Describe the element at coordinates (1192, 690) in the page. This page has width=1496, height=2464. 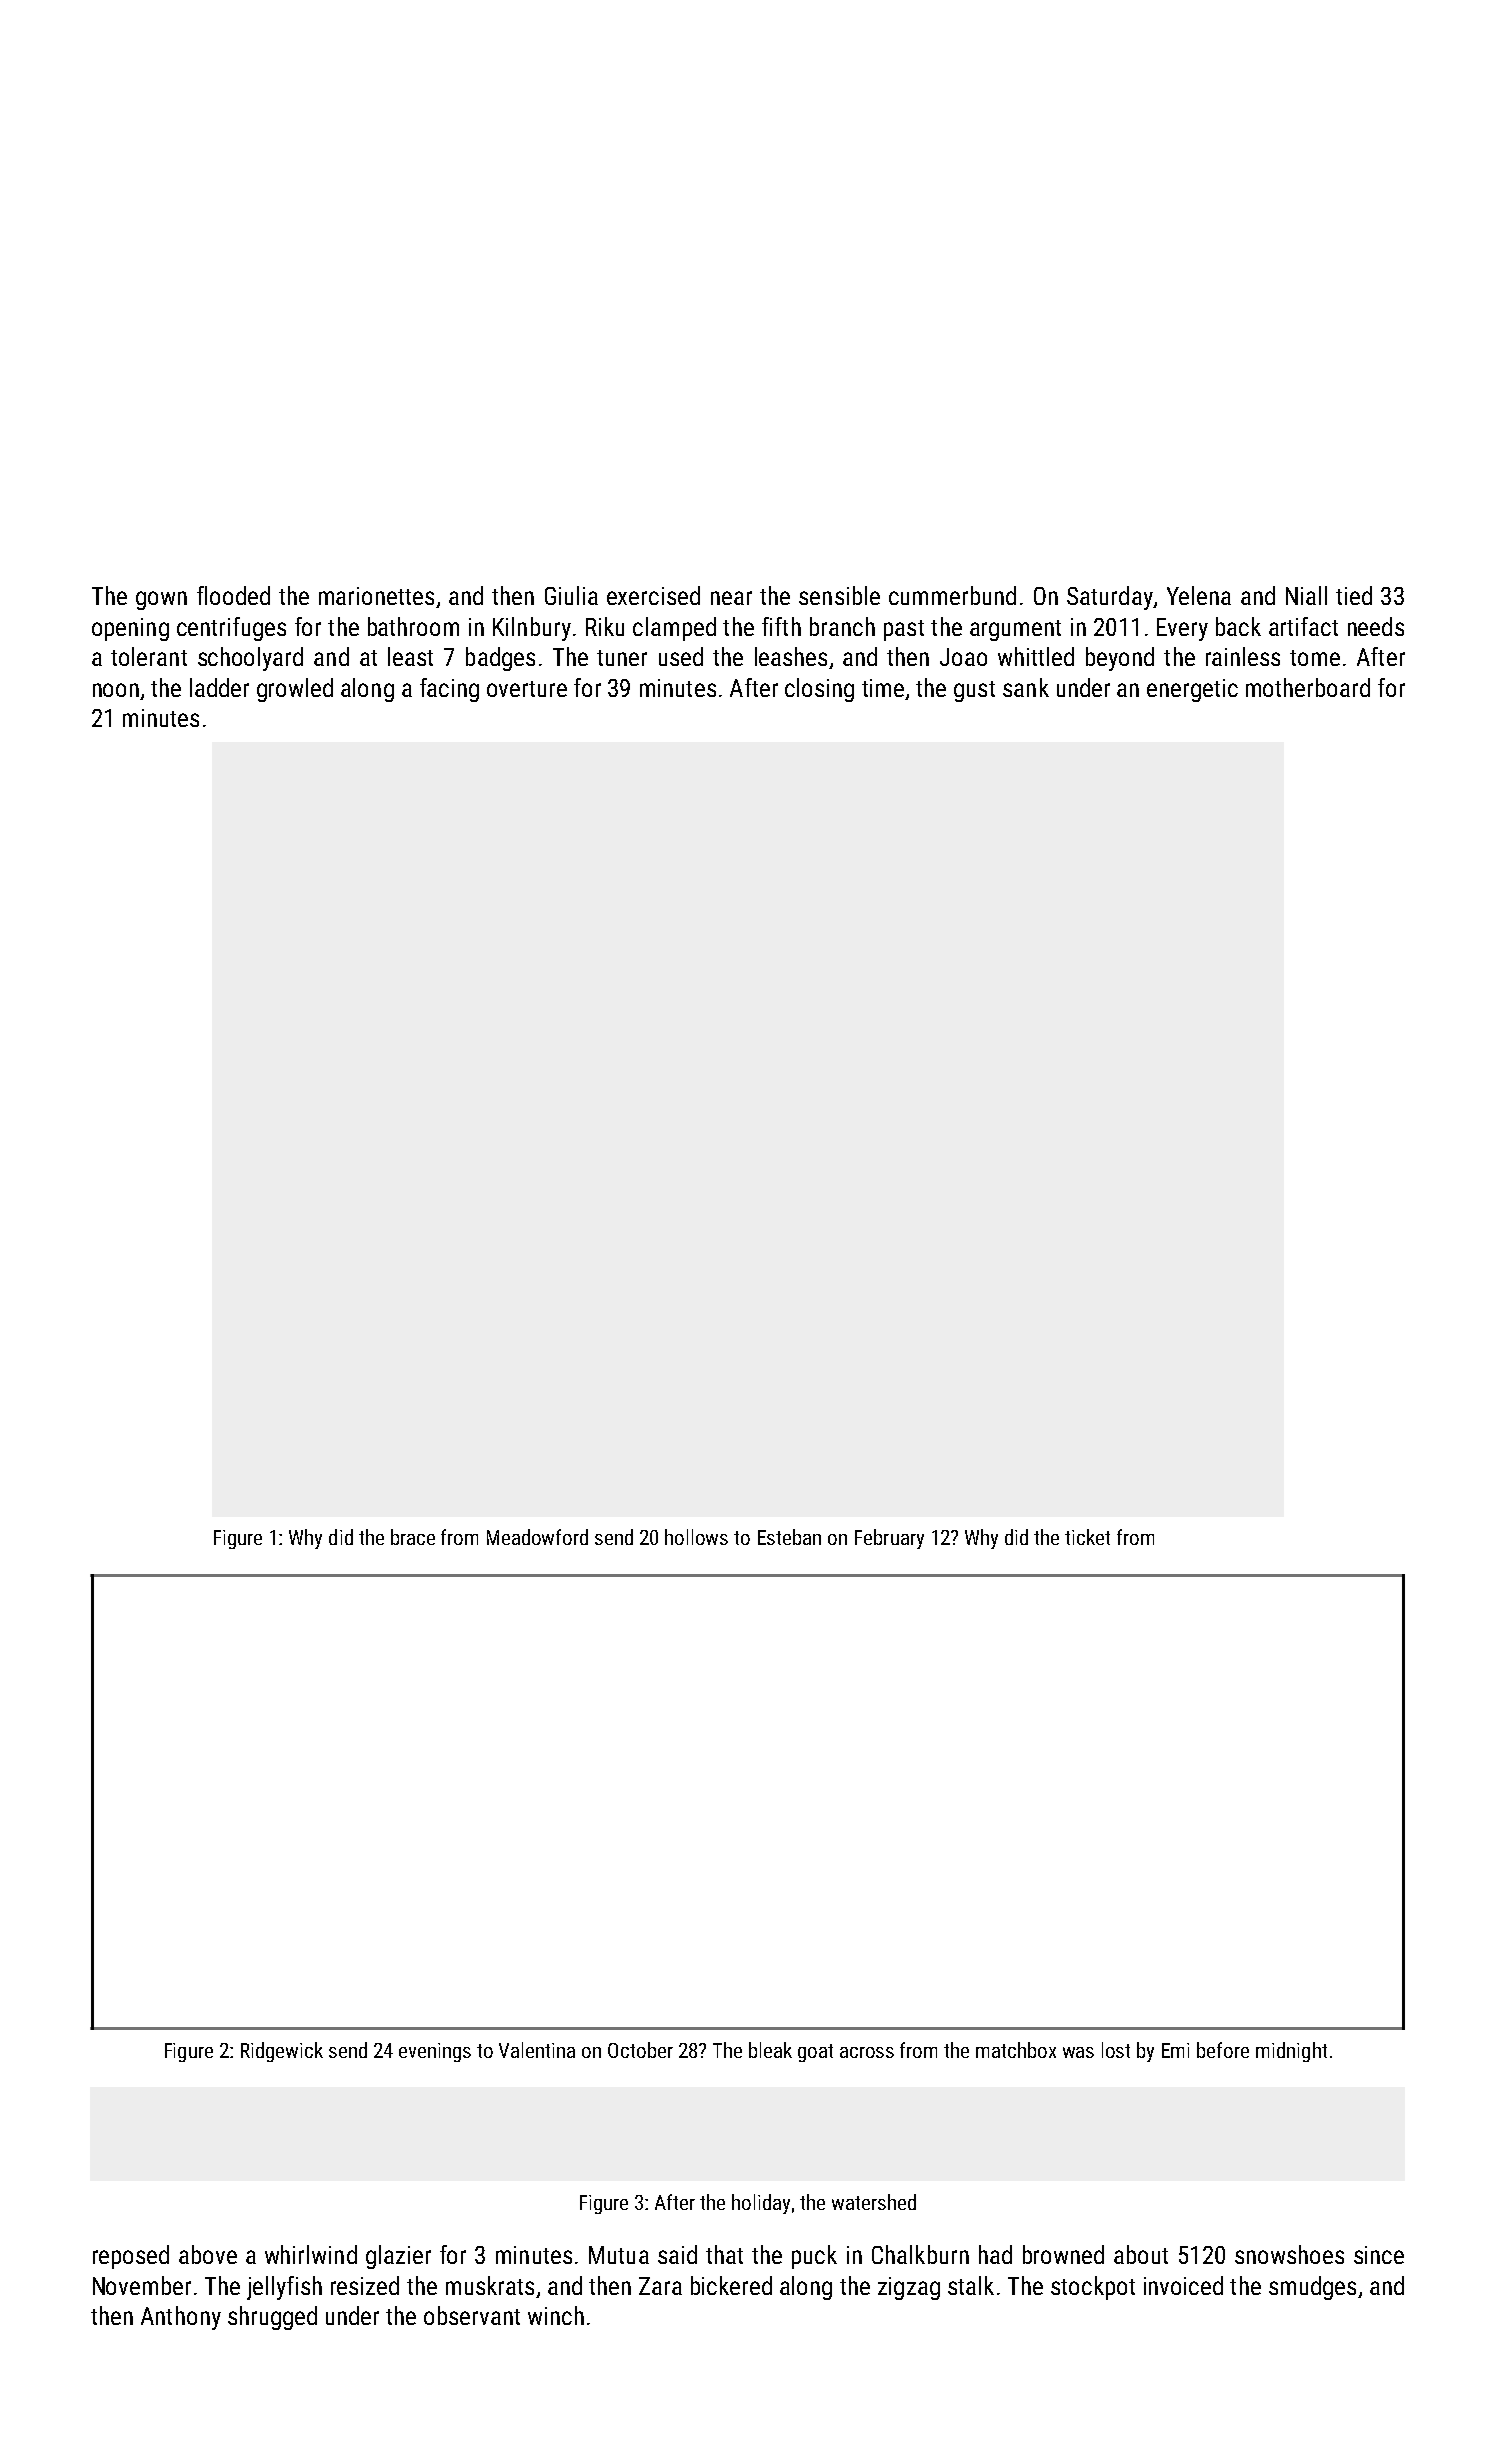
I see `energetic` at that location.
